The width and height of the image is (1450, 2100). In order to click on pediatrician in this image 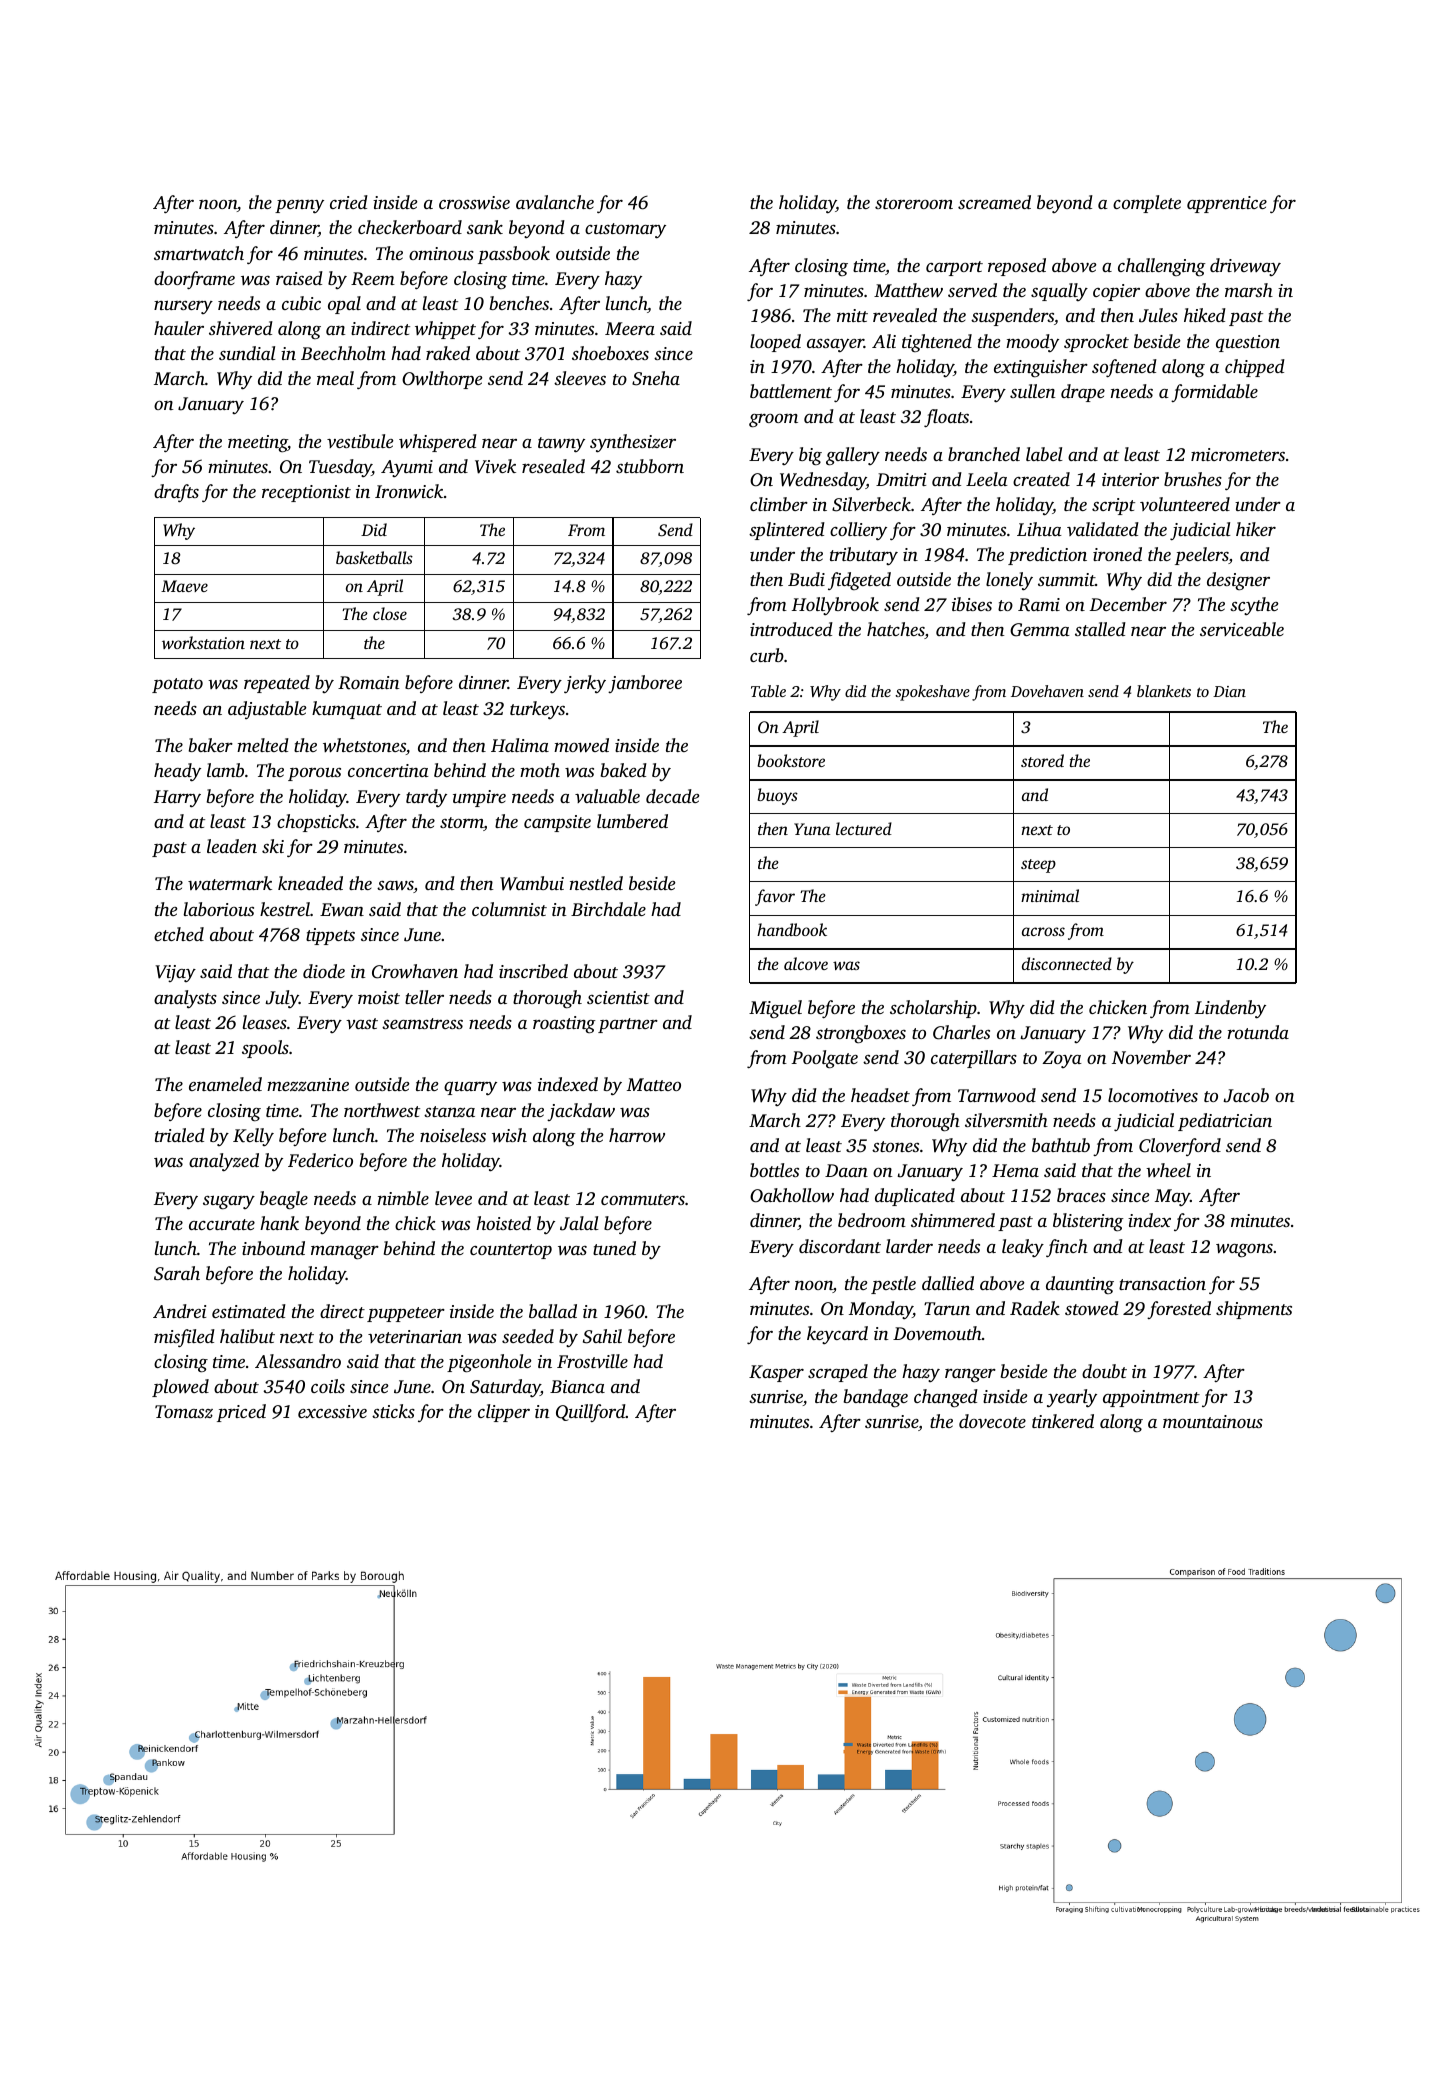, I will do `click(1225, 1122)`.
